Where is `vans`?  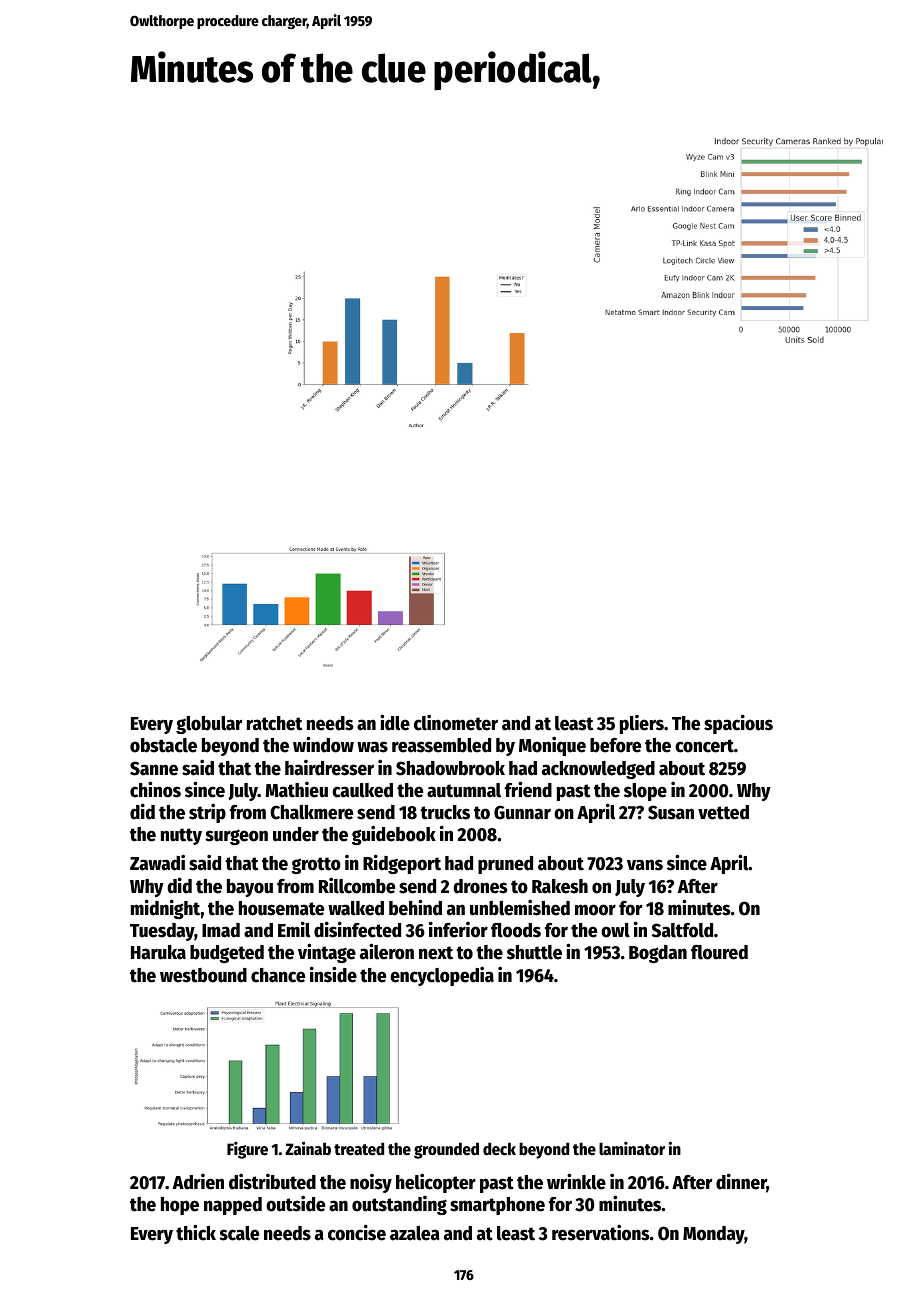
vans is located at coordinates (645, 865).
